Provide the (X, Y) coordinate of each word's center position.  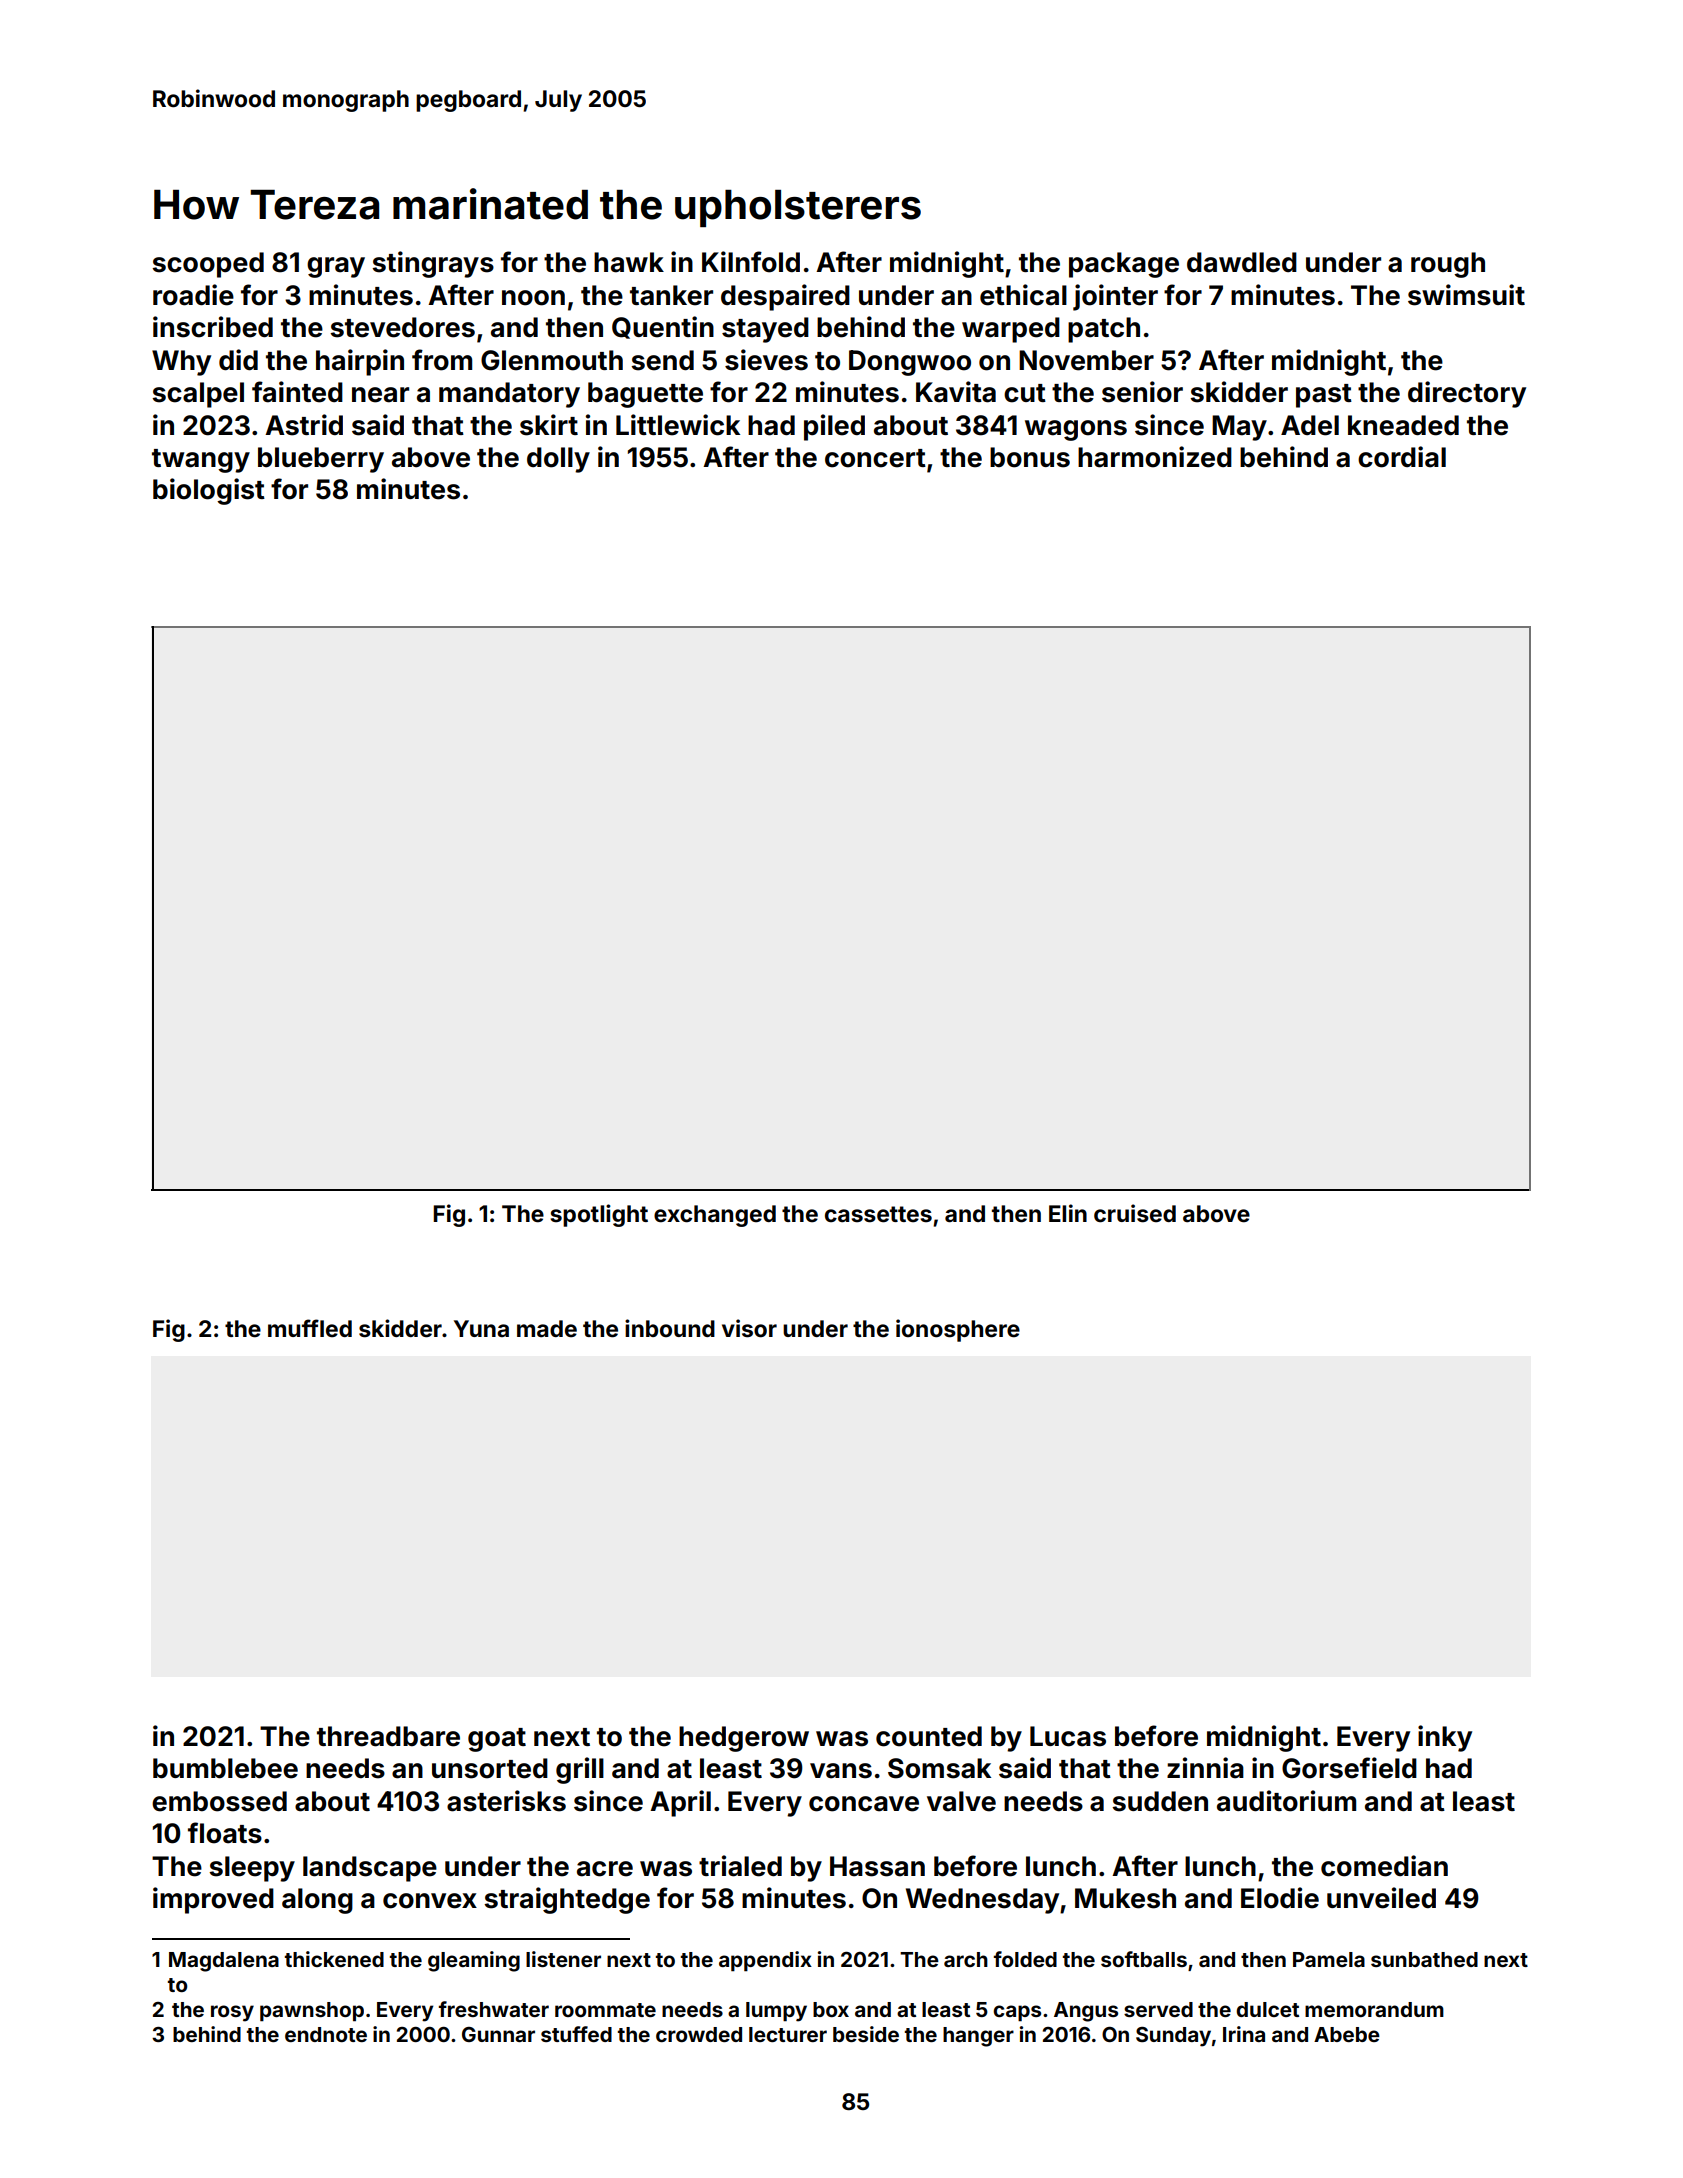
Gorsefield (1349, 1768)
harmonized (1155, 457)
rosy (232, 2013)
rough (1448, 265)
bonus (1030, 457)
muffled (310, 1328)
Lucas (1068, 1736)
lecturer (788, 2034)
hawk (629, 262)
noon (533, 298)
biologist (209, 491)
